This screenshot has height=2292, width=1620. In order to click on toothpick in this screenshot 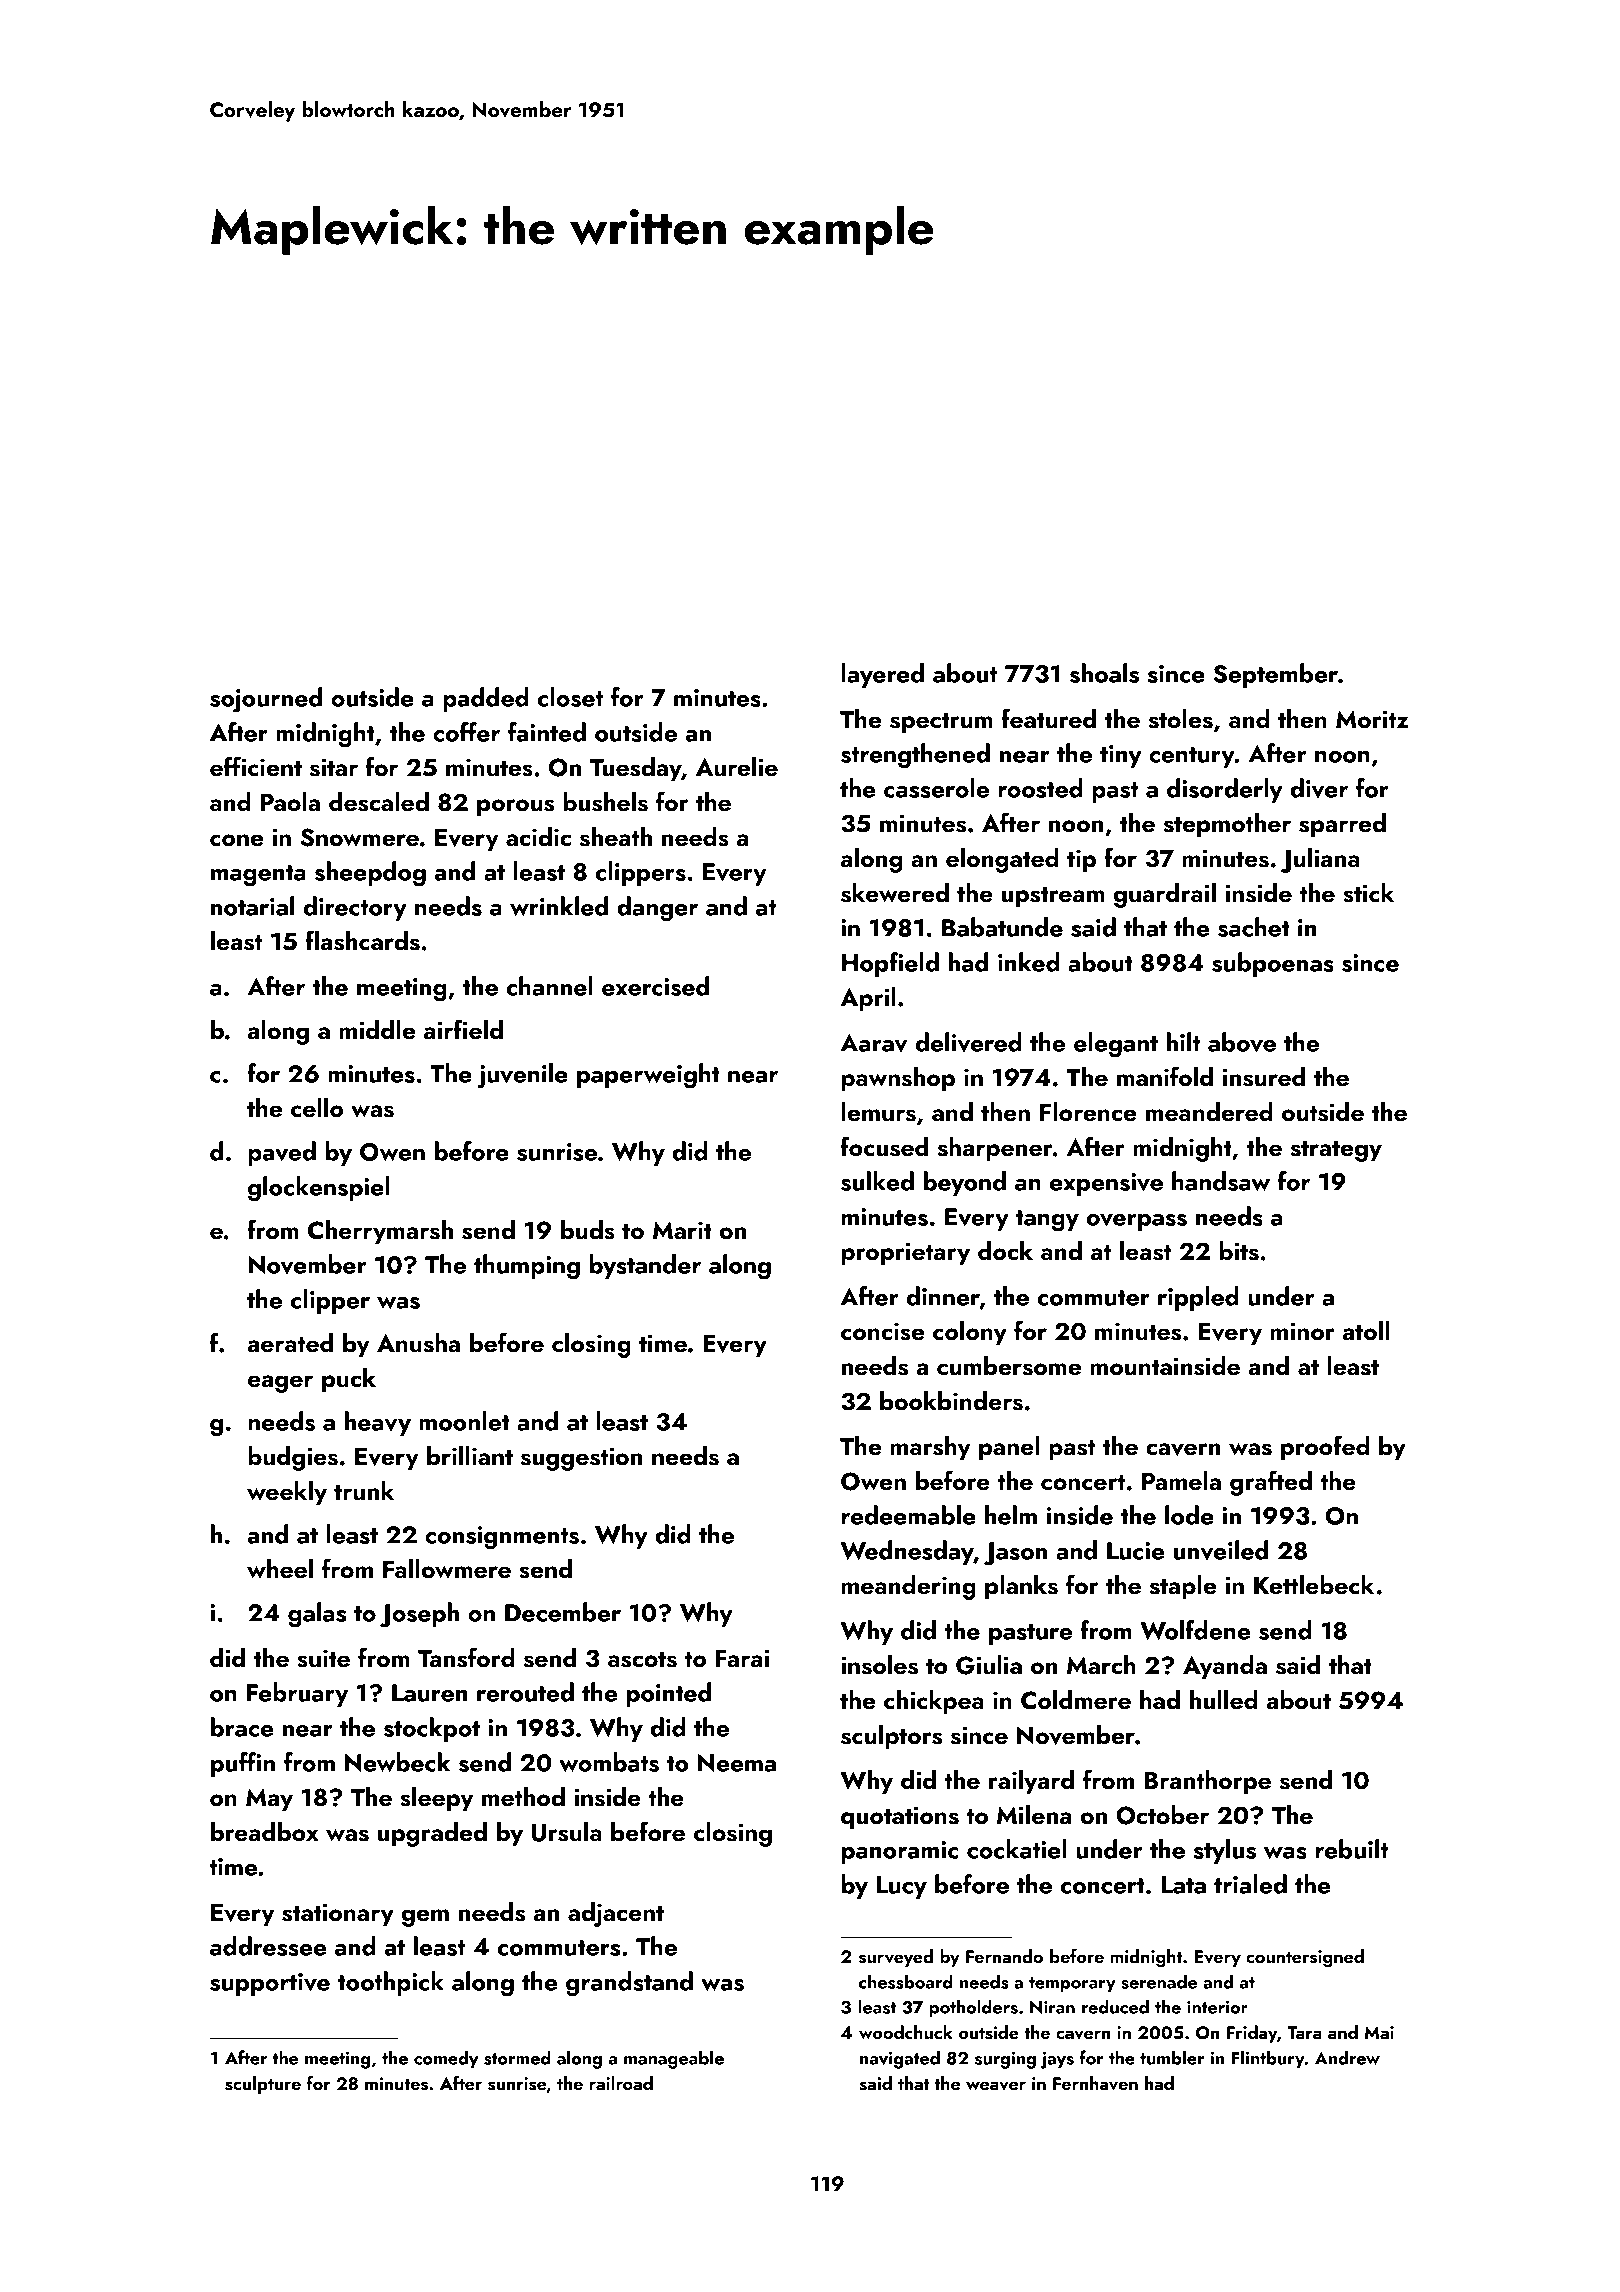, I will do `click(391, 1983)`.
